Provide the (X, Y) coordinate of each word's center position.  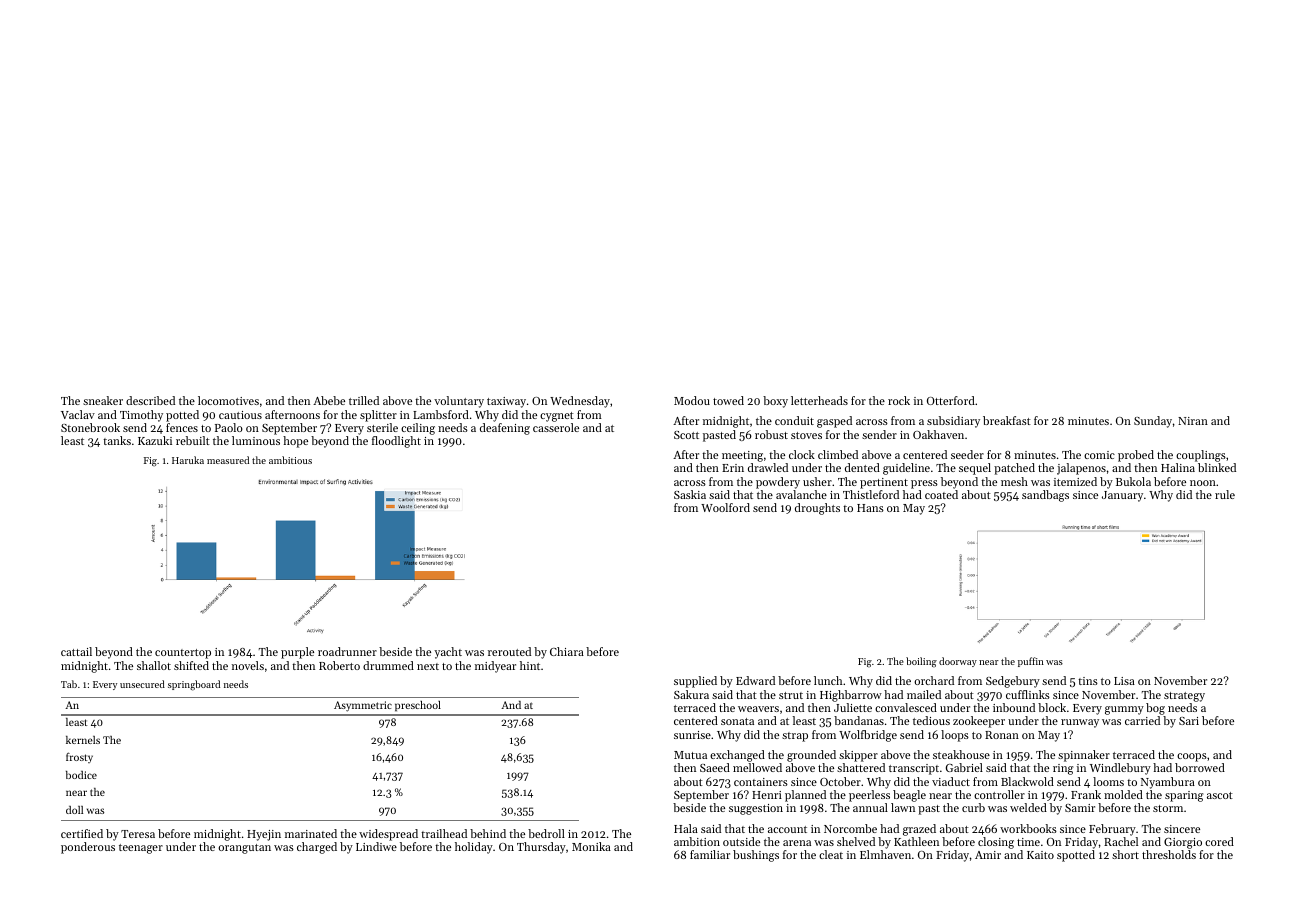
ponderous (88, 848)
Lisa (1124, 681)
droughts (817, 509)
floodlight (396, 442)
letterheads (819, 400)
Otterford (951, 400)
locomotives (228, 400)
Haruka (188, 460)
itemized (1075, 481)
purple (297, 653)
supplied (695, 682)
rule (1225, 494)
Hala (686, 828)
